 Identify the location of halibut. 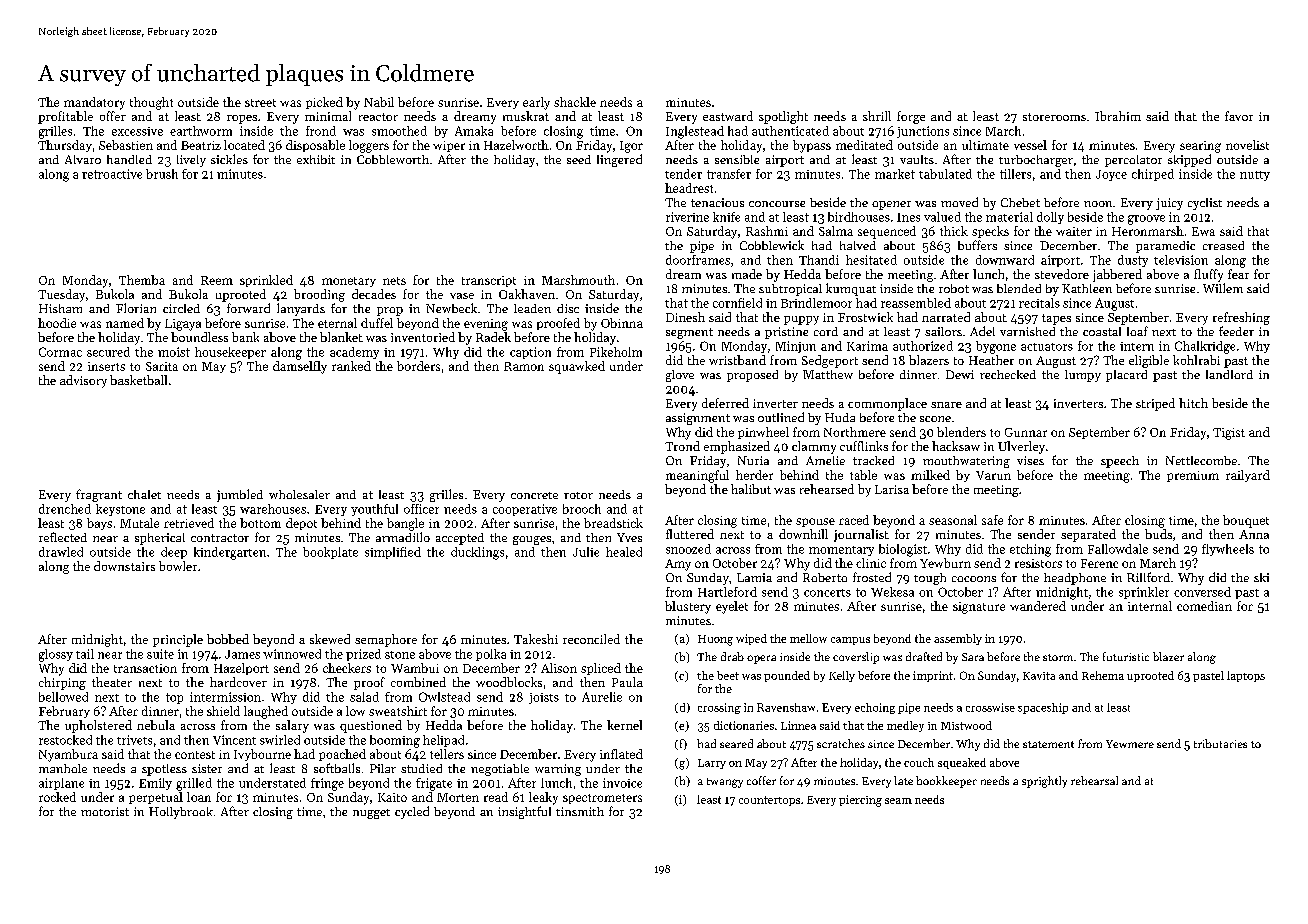
(751, 489).
